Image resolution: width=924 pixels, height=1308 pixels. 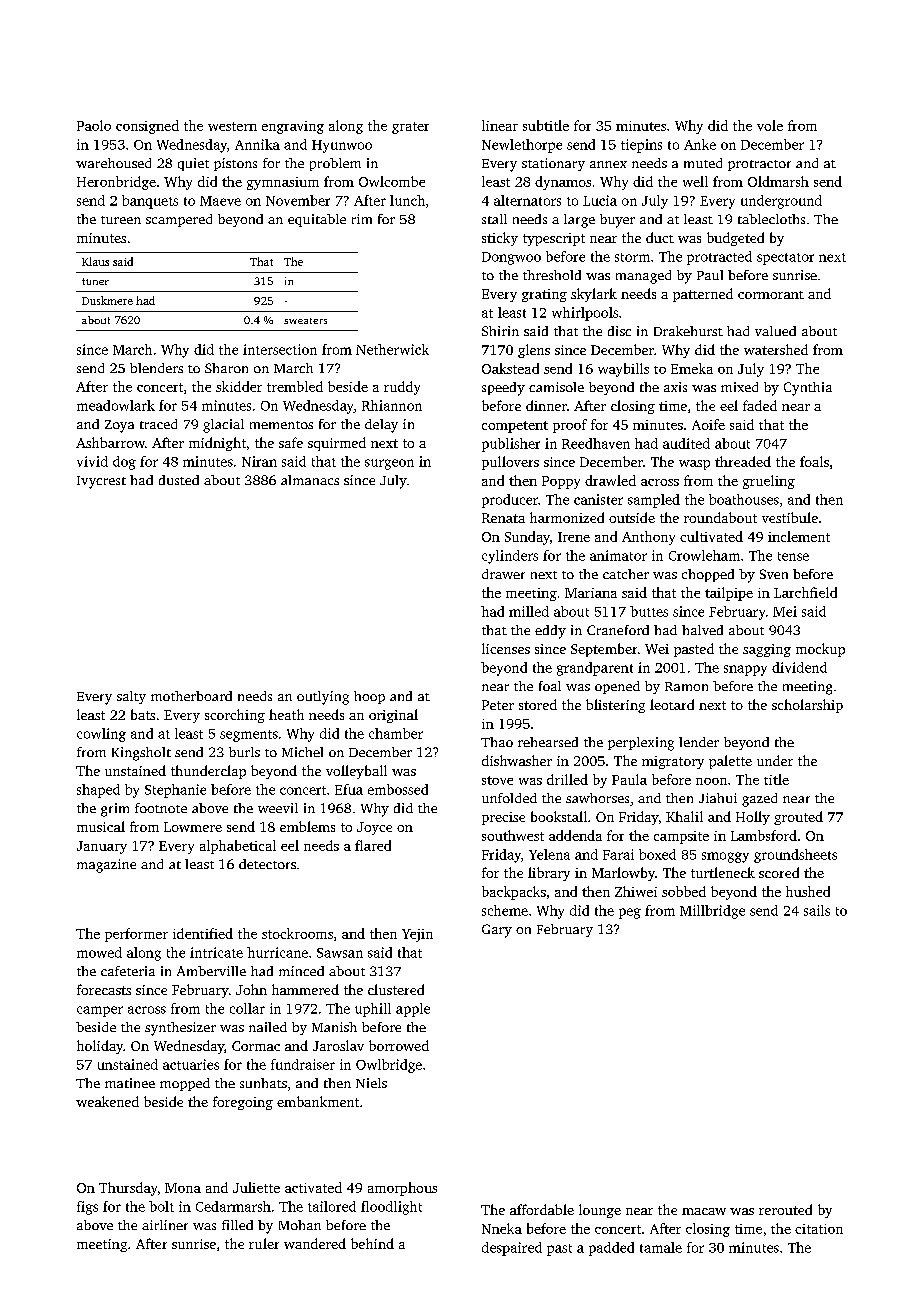 What do you see at coordinates (817, 910) in the image?
I see `sails` at bounding box center [817, 910].
